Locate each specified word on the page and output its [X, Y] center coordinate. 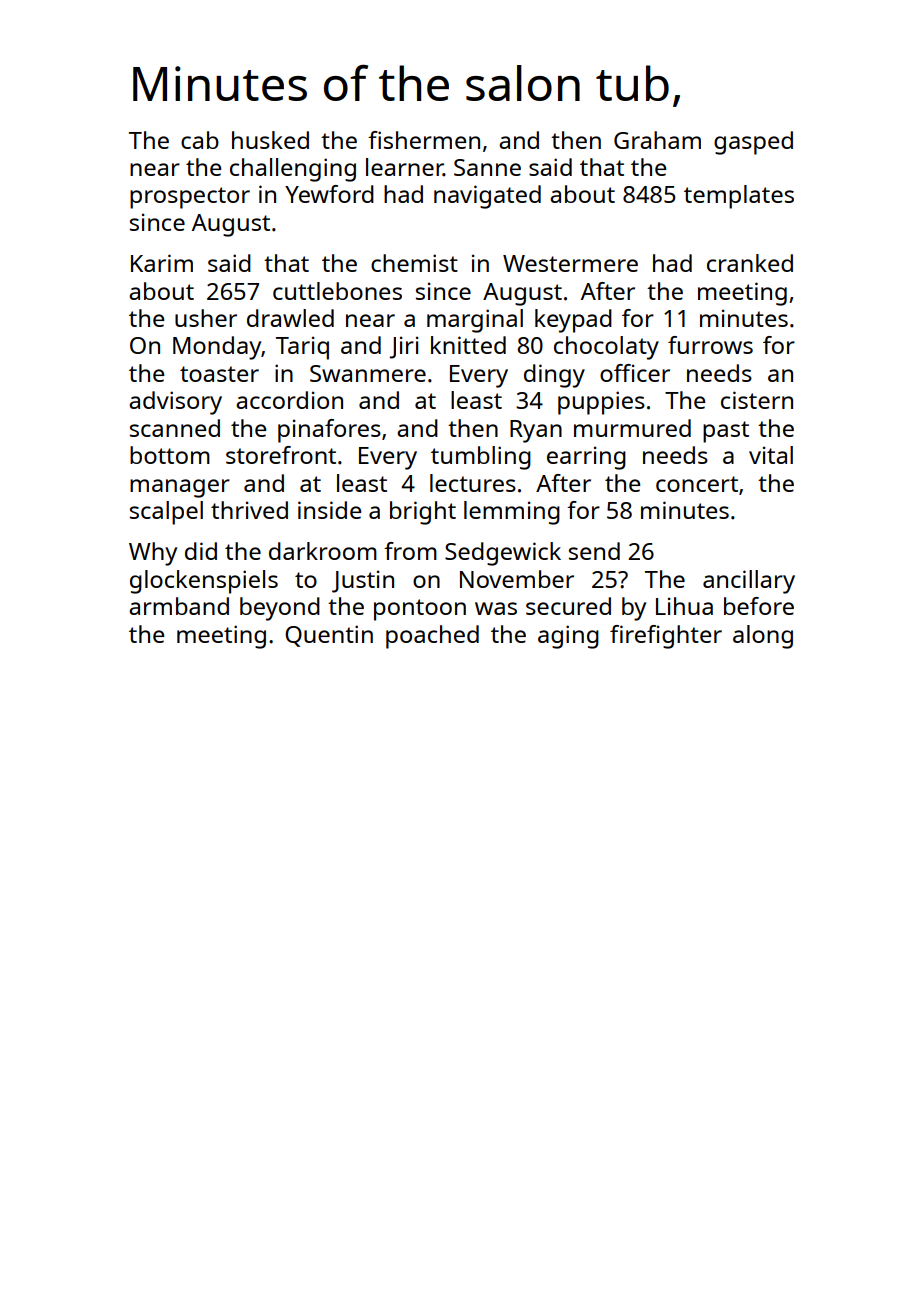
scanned [175, 428]
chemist [414, 263]
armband [179, 606]
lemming [512, 513]
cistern [757, 400]
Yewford [329, 194]
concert [697, 484]
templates [739, 197]
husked [270, 140]
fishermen [424, 140]
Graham [657, 140]
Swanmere [368, 373]
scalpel [166, 513]
